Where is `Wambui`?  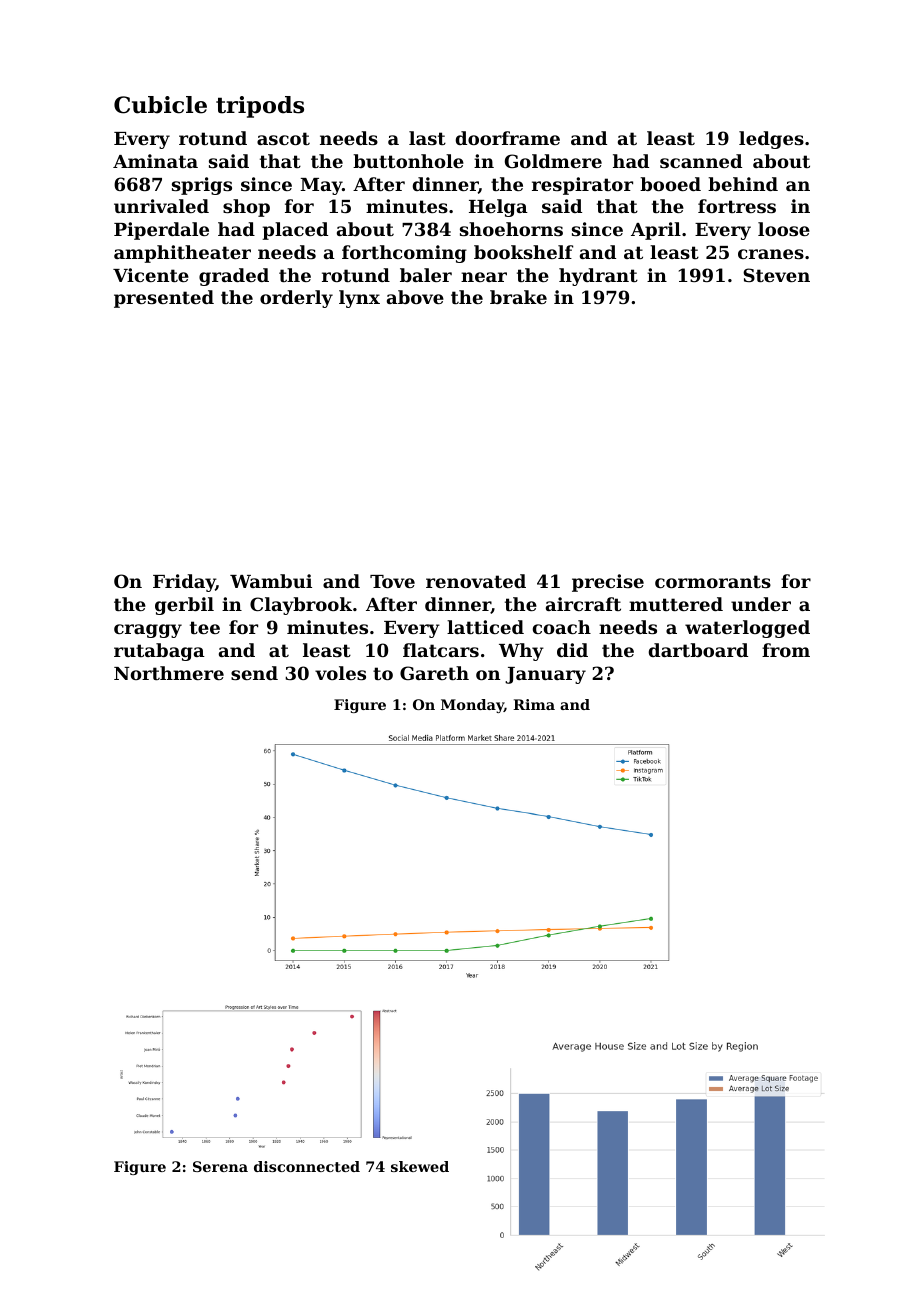 Wambui is located at coordinates (271, 581).
